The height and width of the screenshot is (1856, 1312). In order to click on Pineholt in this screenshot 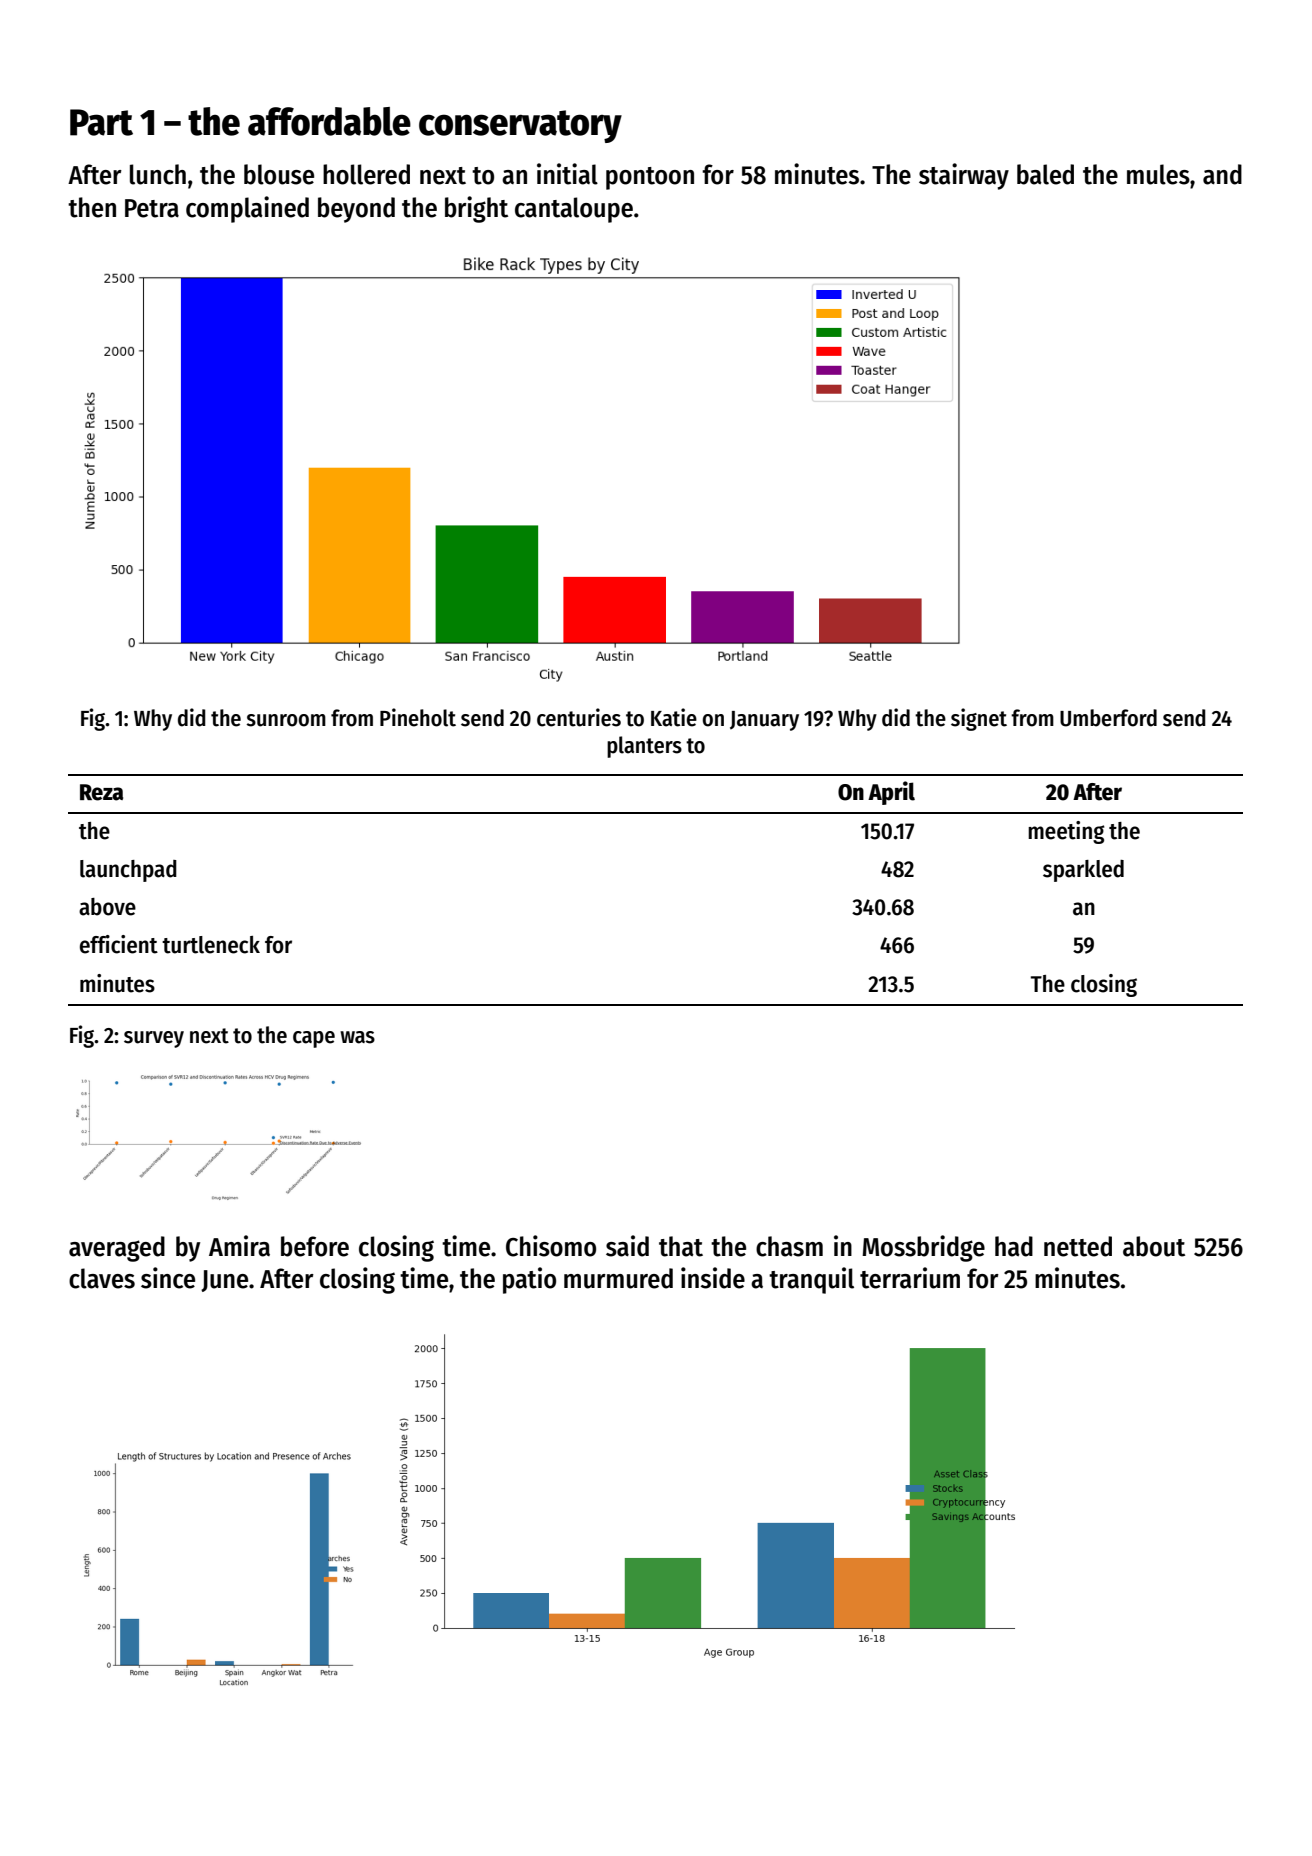, I will do `click(418, 717)`.
